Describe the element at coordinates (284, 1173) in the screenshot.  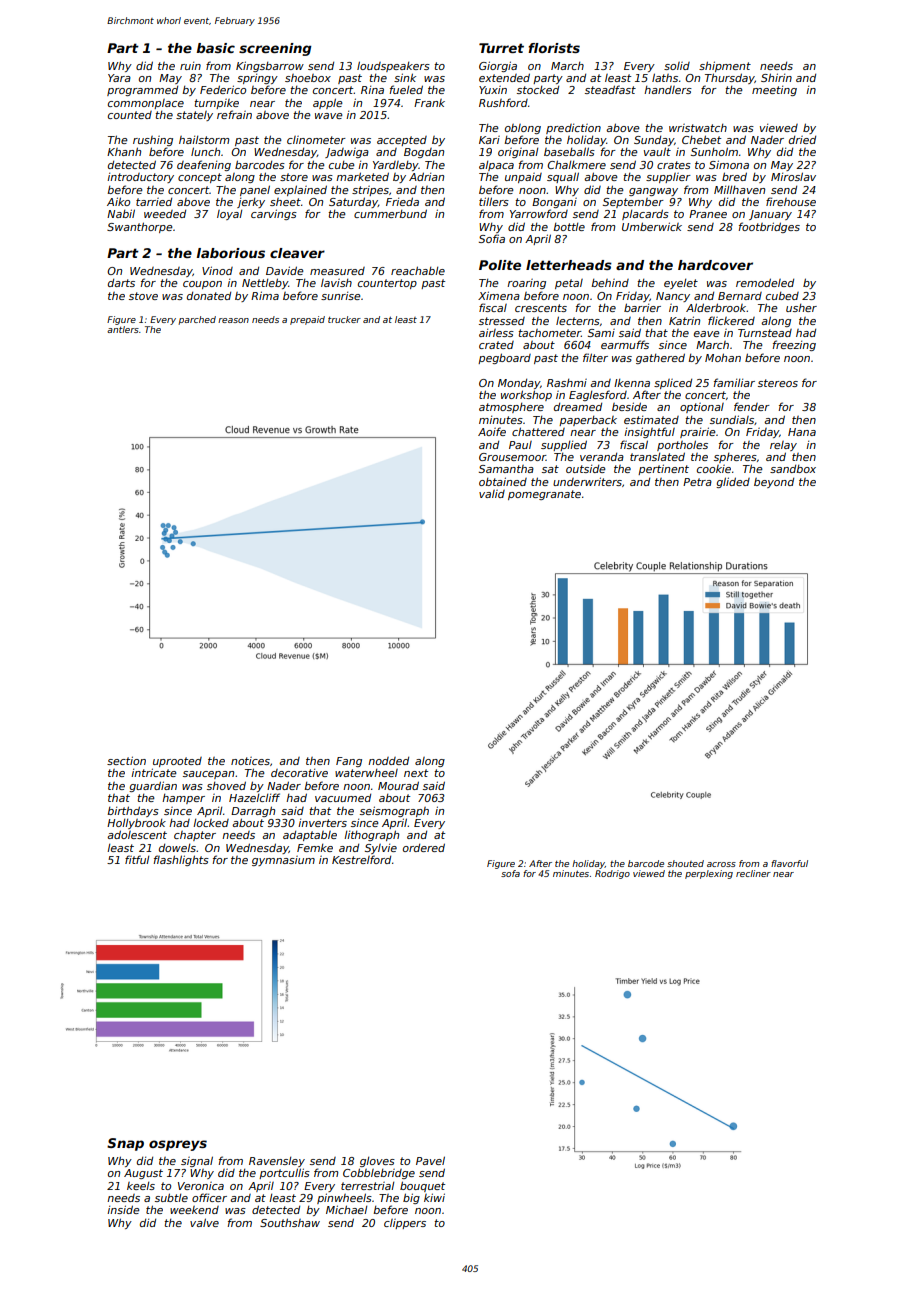
I see `portcullis` at that location.
